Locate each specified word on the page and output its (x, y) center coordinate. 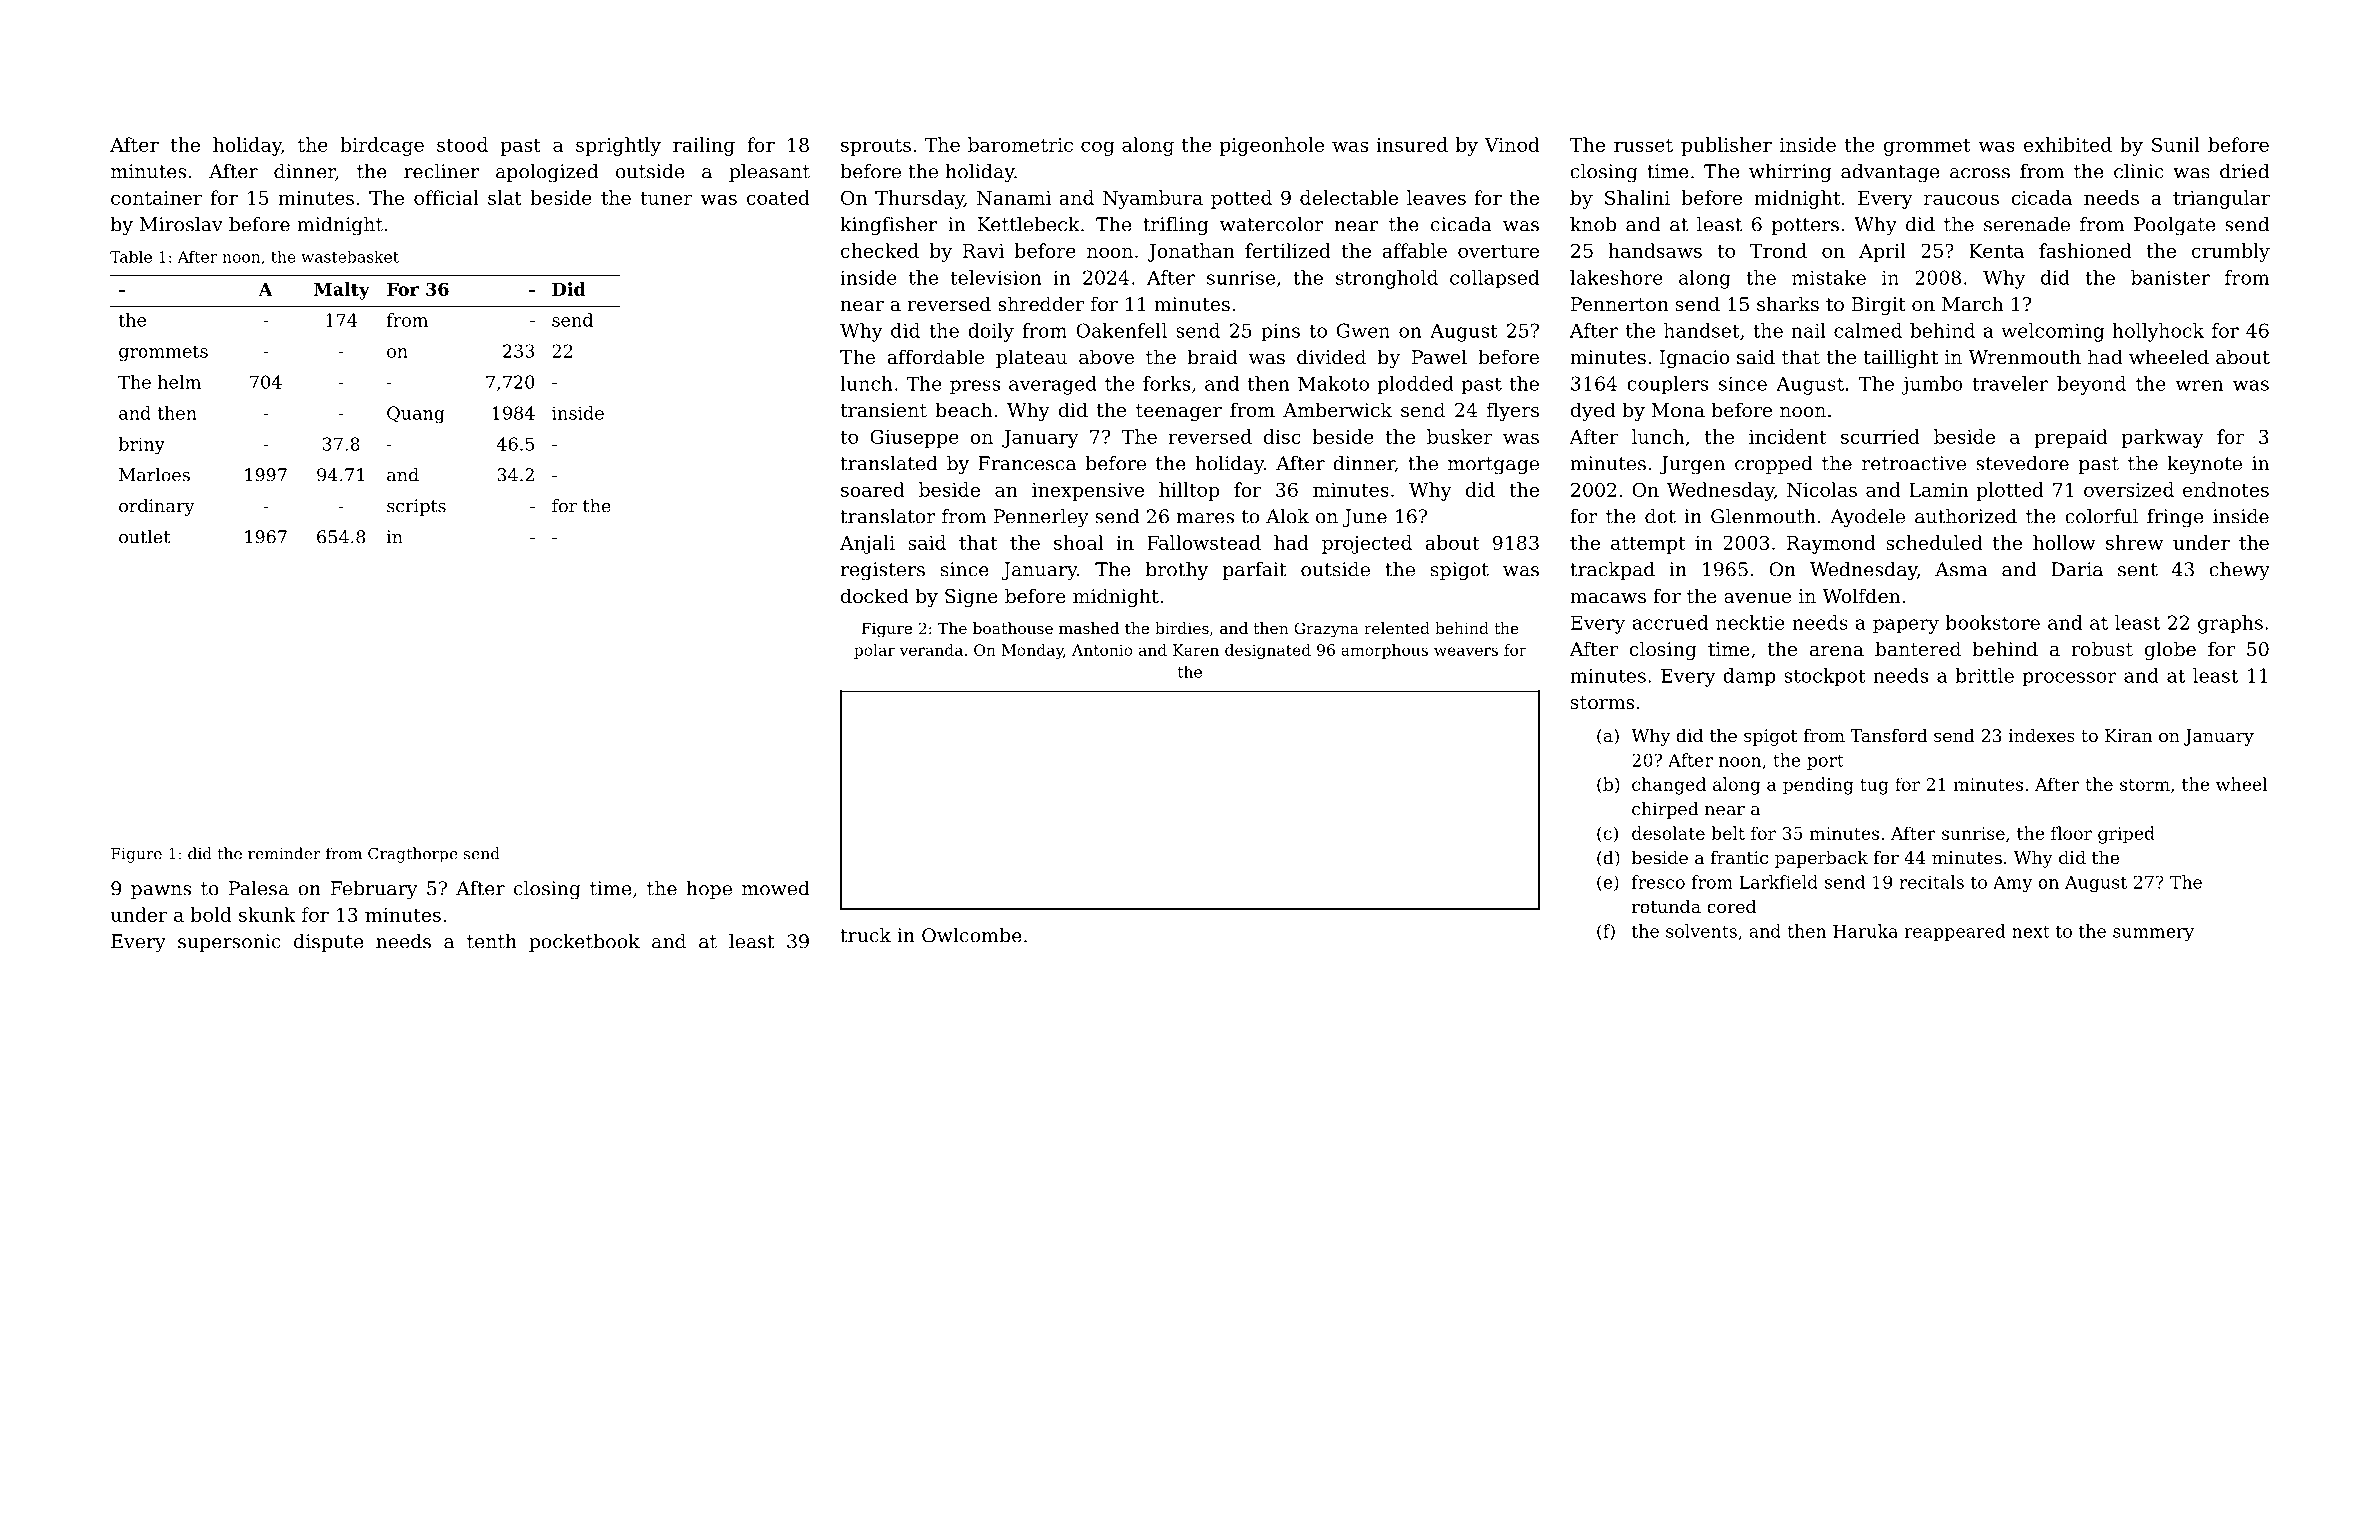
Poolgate (2174, 226)
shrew (2134, 542)
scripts (416, 507)
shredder (1041, 303)
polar (874, 651)
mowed (776, 888)
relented (1397, 628)
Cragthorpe (413, 855)
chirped (1665, 810)
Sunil (2176, 144)
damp (1749, 677)
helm (179, 382)
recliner (441, 171)
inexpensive (1088, 492)
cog (1098, 148)
